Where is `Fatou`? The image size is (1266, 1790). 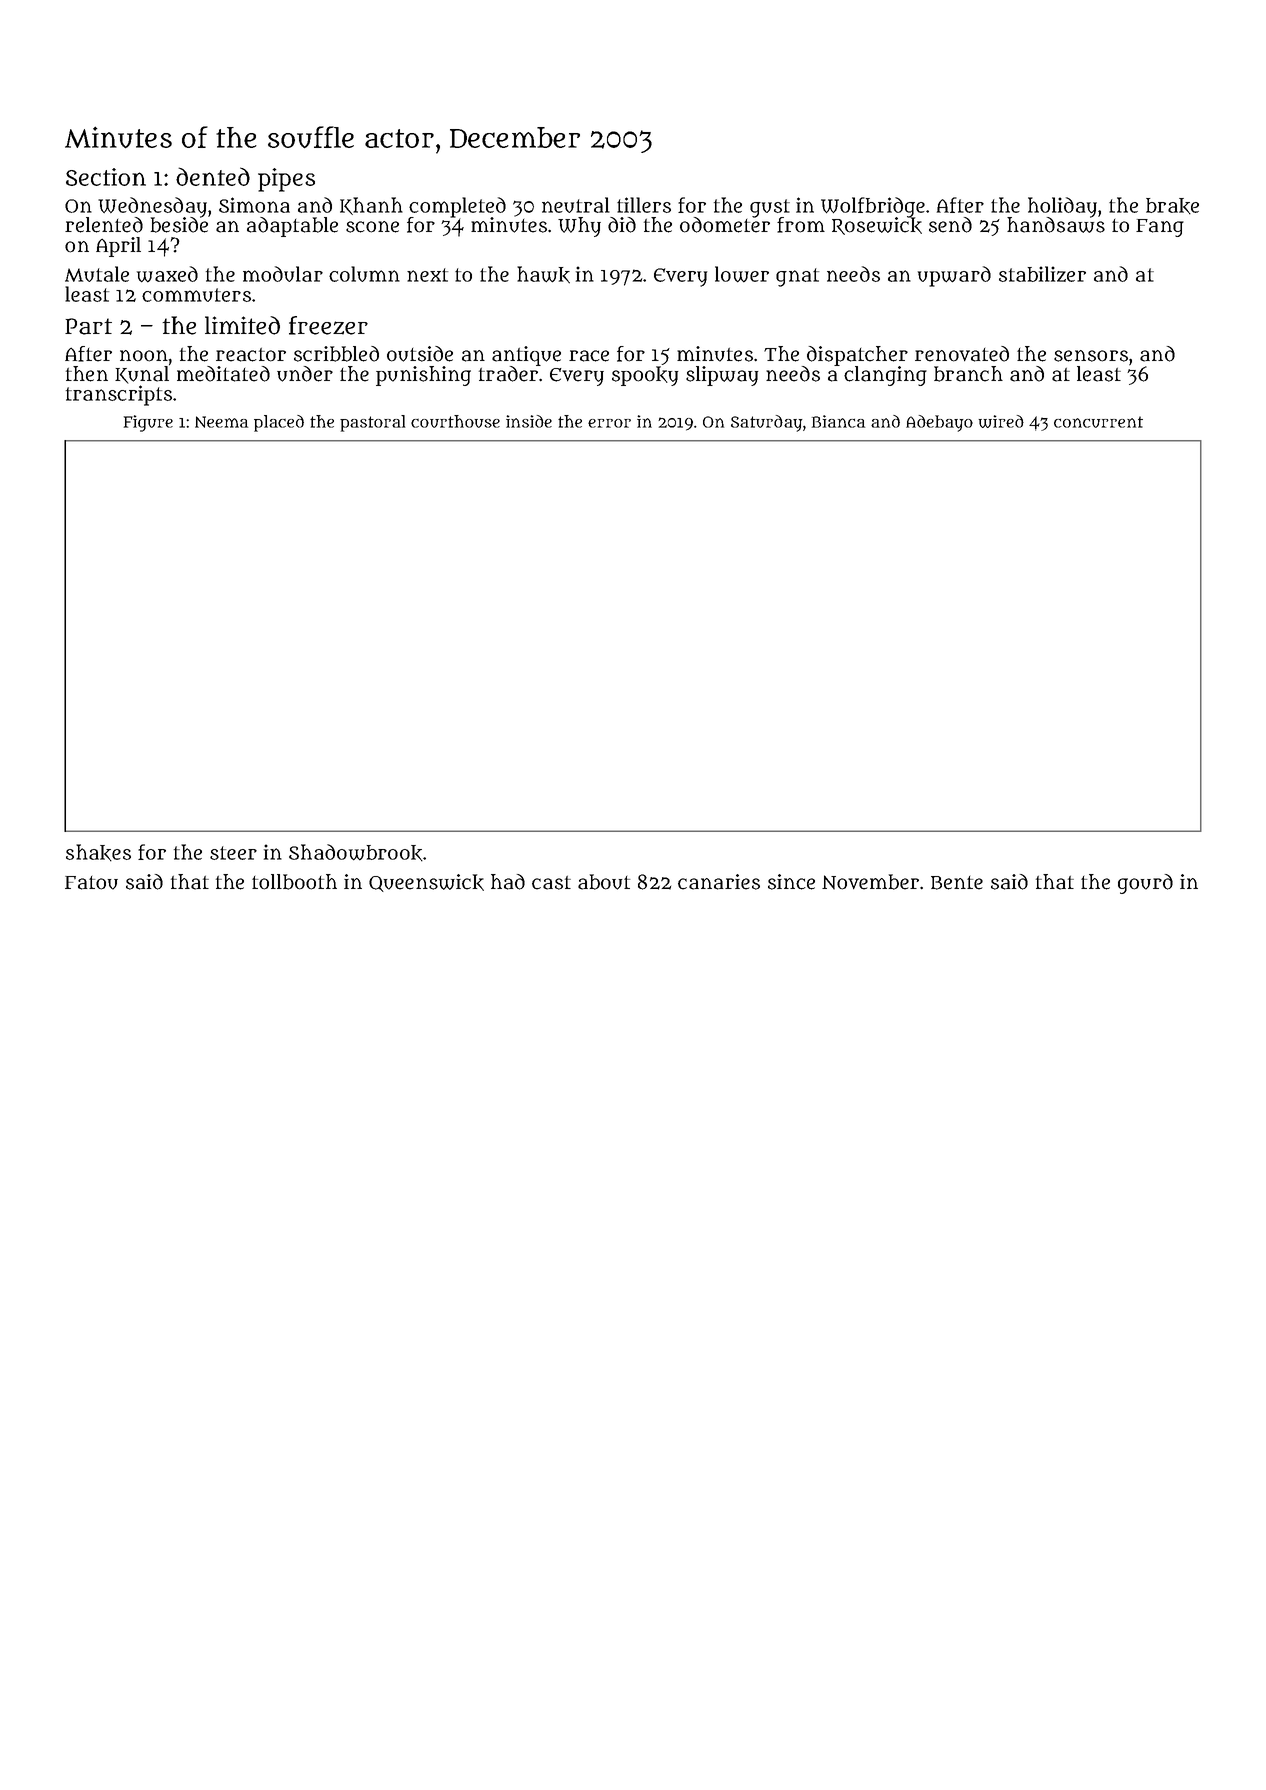 Fatou is located at coordinates (91, 883).
